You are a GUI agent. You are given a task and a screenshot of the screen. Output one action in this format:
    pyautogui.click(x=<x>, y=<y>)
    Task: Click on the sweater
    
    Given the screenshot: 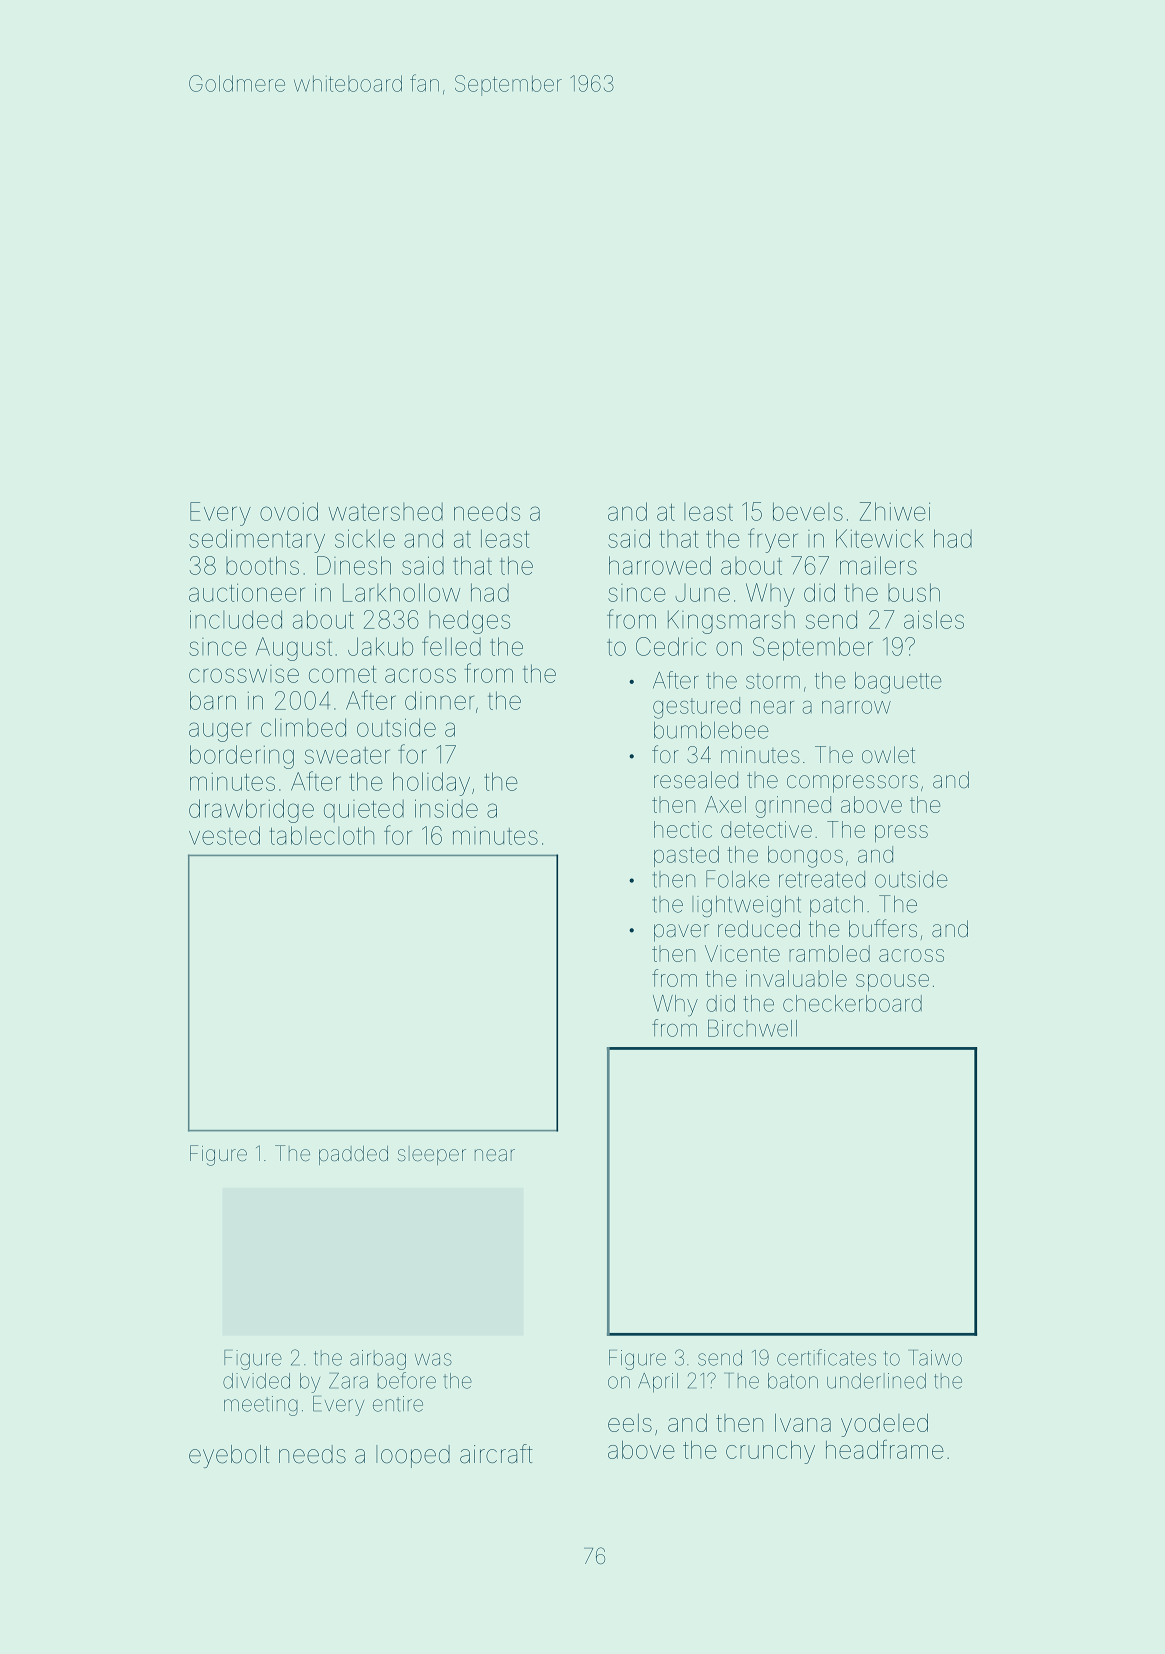 What is the action you would take?
    pyautogui.click(x=347, y=755)
